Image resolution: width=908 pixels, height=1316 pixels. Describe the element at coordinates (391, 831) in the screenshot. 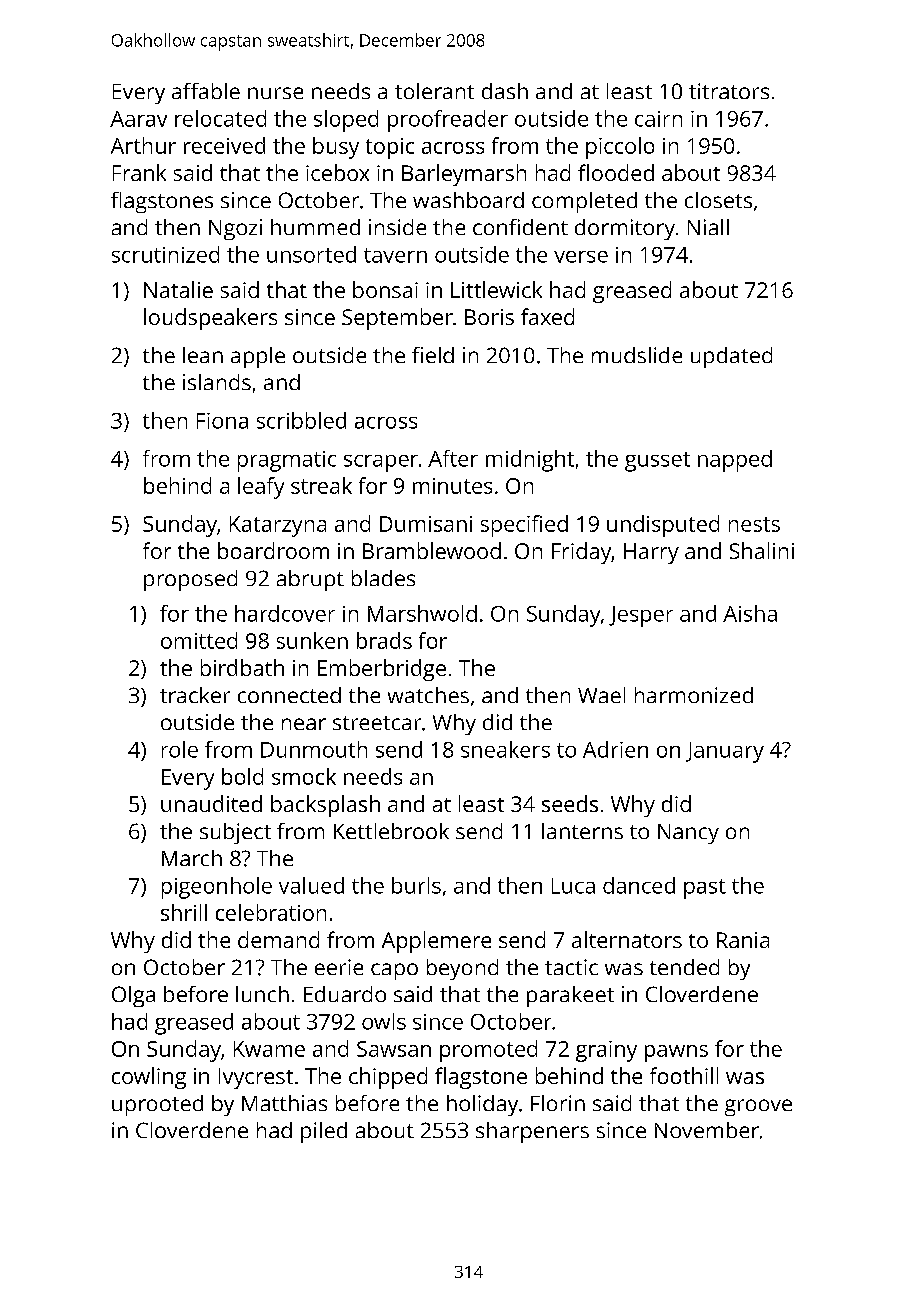

I see `Kettlebrook` at that location.
